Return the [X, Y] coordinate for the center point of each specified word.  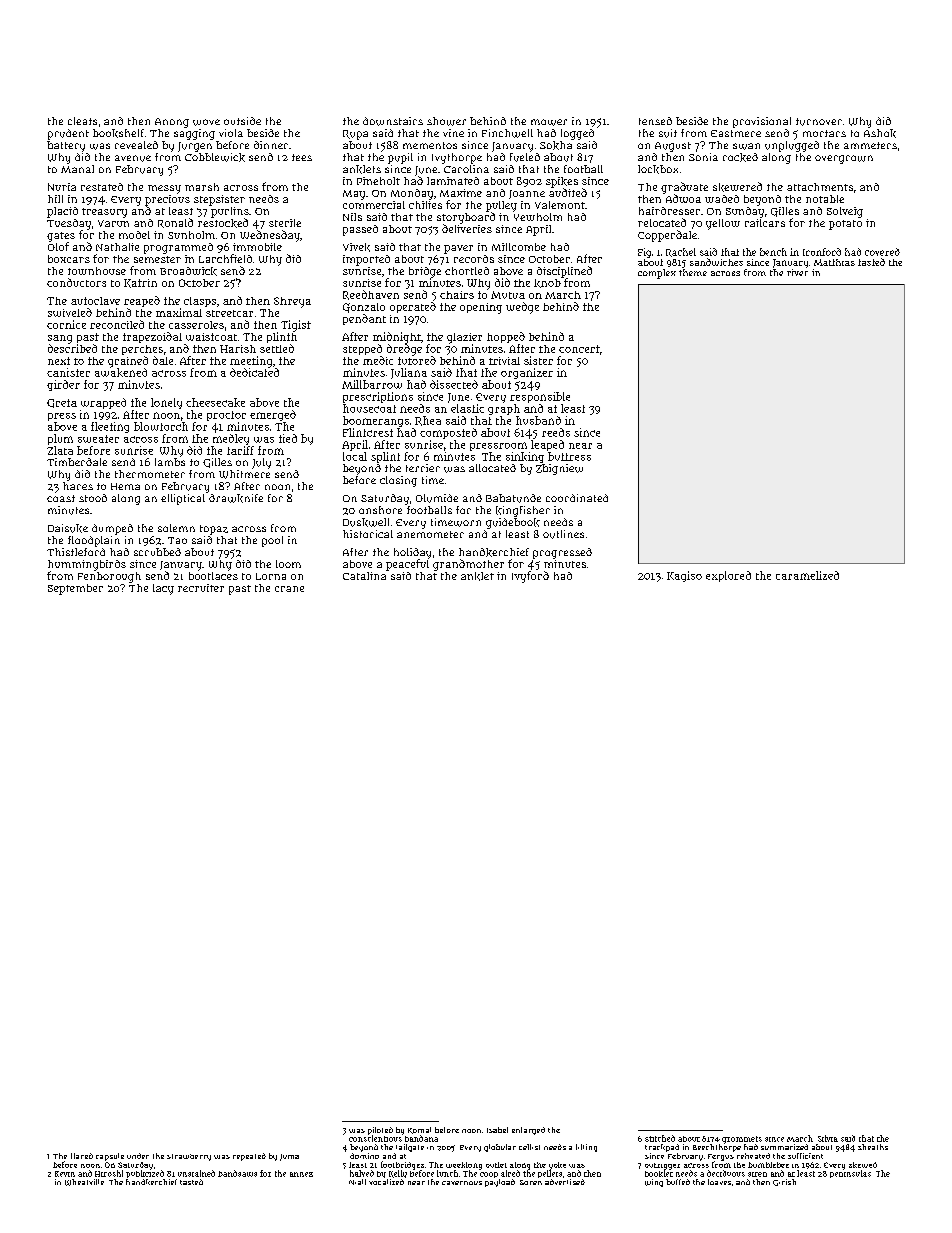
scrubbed [157, 552]
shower [446, 121]
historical [368, 534]
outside [242, 121]
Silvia [828, 1138]
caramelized [807, 575]
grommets [742, 1140]
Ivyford [530, 577]
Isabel [497, 1130]
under [138, 1156]
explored [728, 576]
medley [231, 439]
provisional [762, 122]
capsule [110, 1157]
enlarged [528, 1131]
